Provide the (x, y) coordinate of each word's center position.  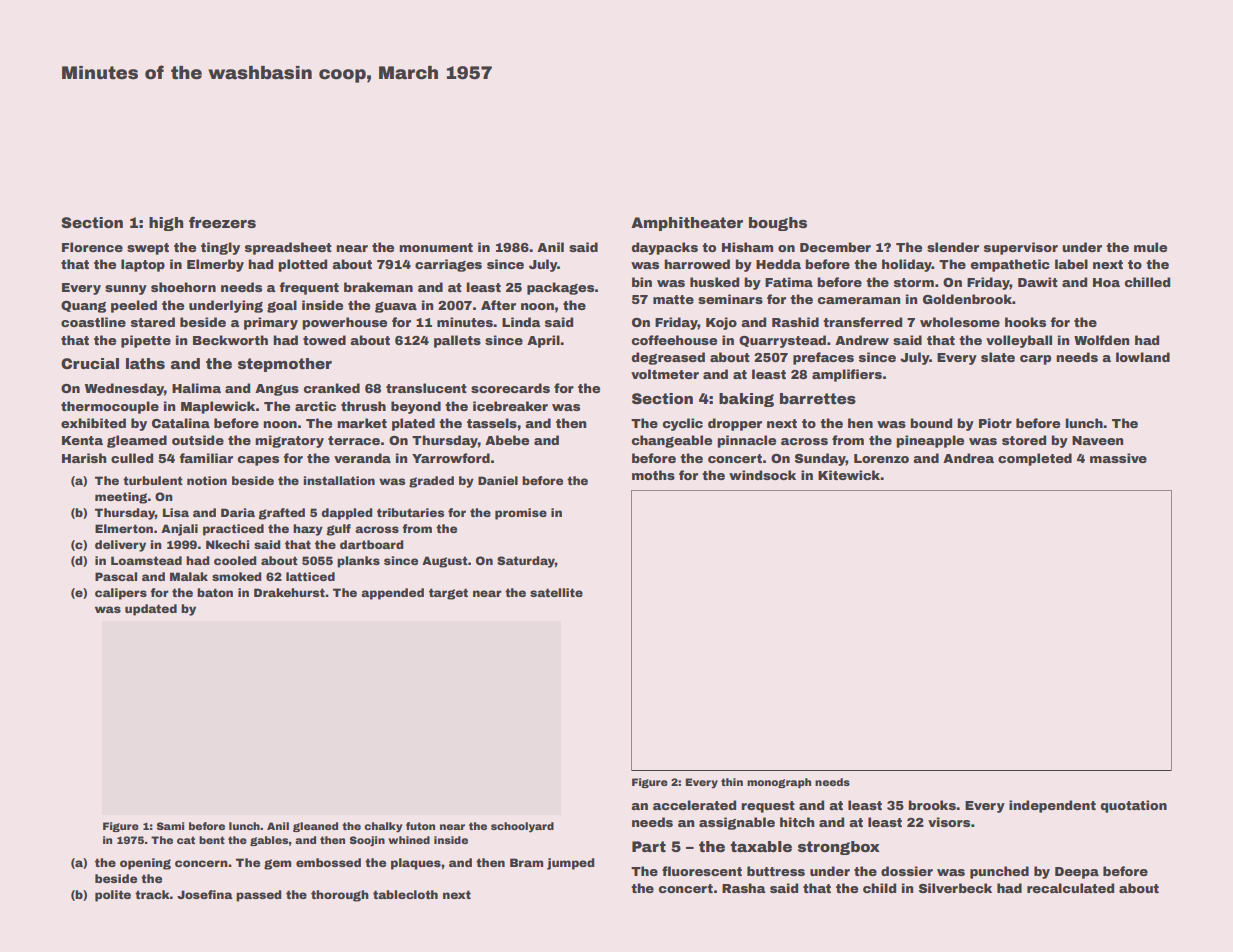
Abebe (507, 440)
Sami (170, 826)
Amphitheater (687, 224)
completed (1035, 459)
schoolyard (522, 827)
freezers (222, 222)
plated (413, 424)
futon (420, 826)
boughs (778, 224)
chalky (383, 827)
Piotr (995, 423)
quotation (1133, 806)
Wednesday (124, 389)
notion (207, 480)
